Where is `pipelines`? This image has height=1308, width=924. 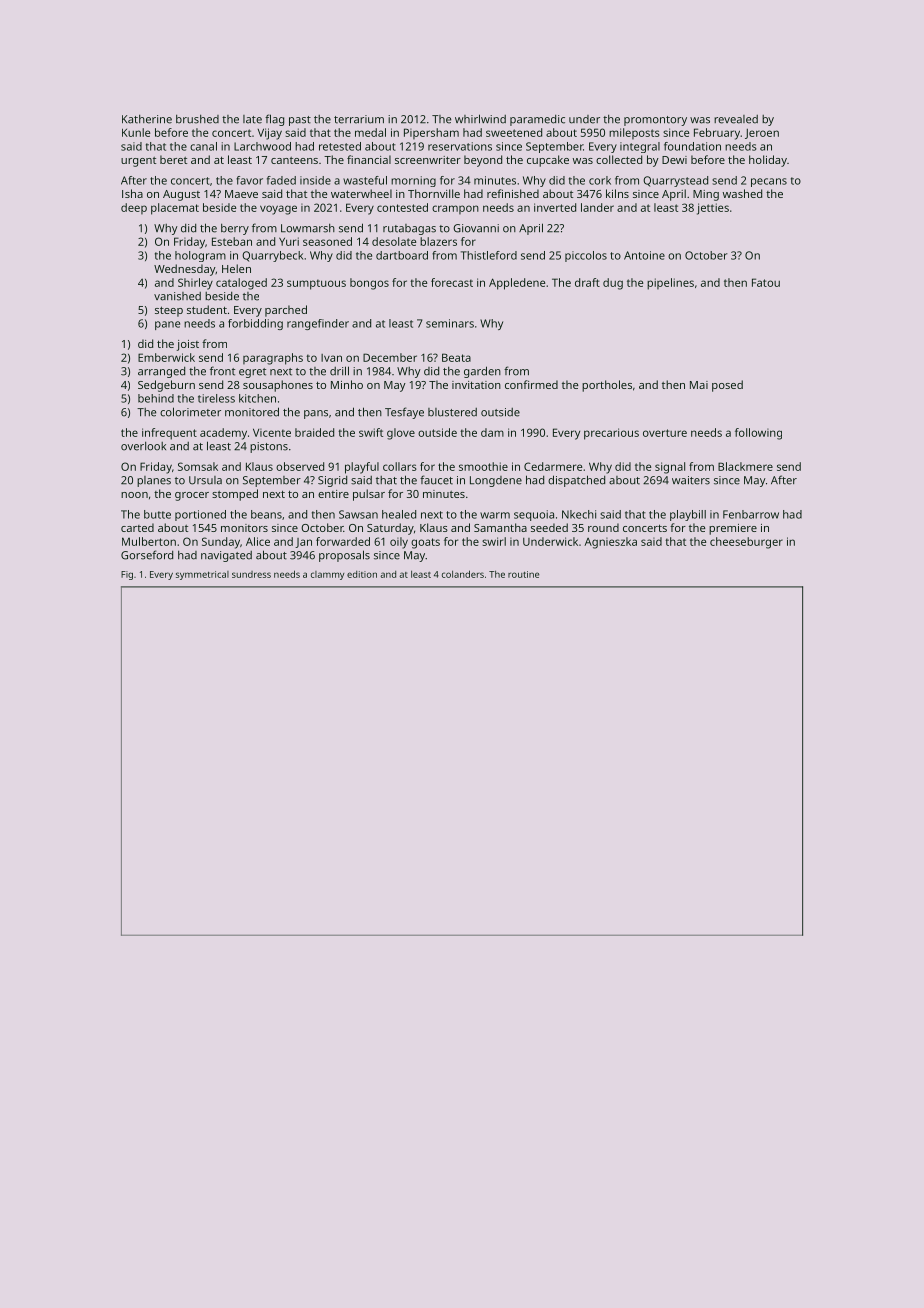
pipelines is located at coordinates (670, 284).
